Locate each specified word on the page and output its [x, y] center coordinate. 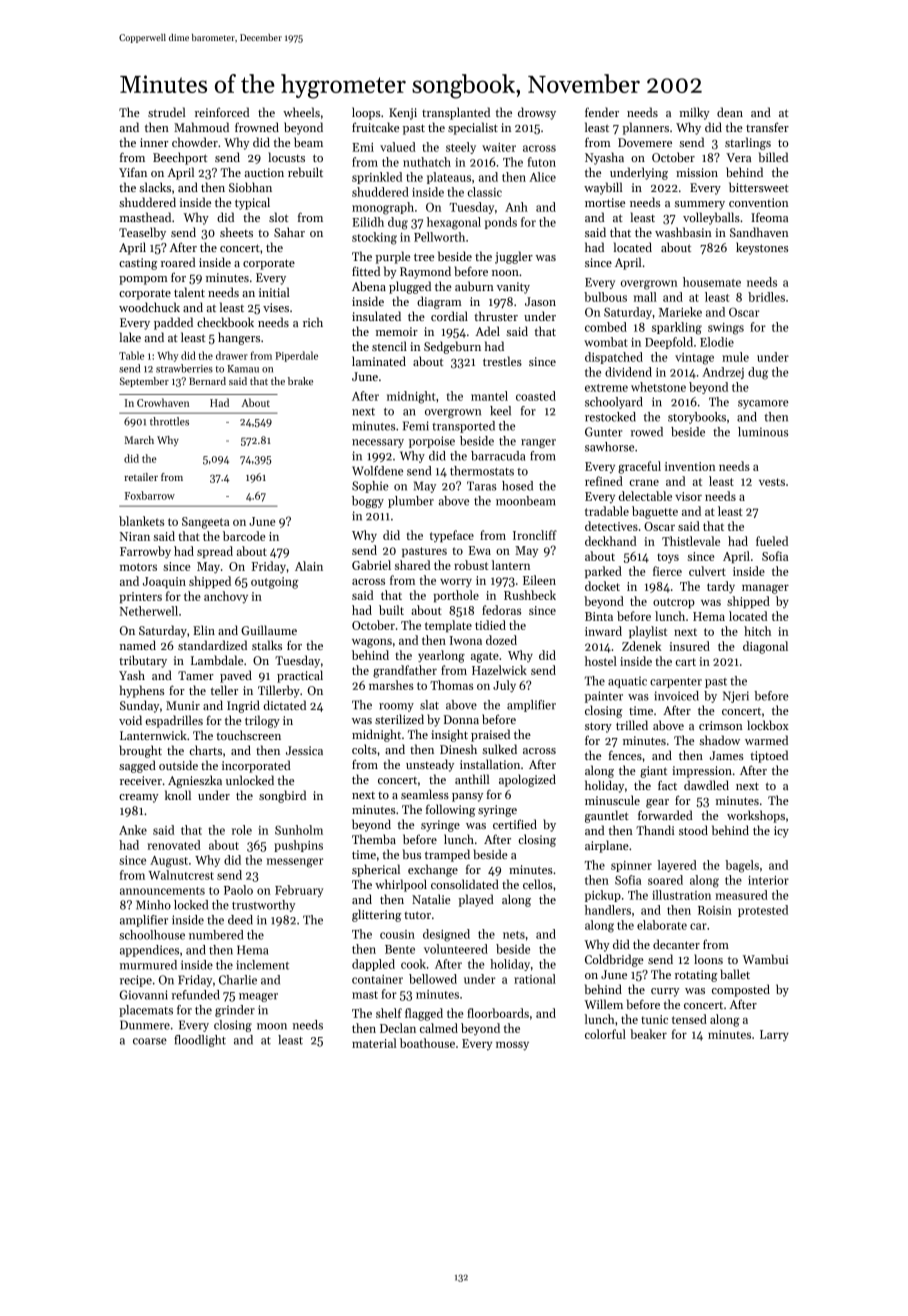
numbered [216, 935]
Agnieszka [195, 781]
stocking [374, 238]
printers [140, 597]
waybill [603, 188]
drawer [232, 355]
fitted [366, 271]
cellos [538, 884]
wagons [372, 643]
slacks [155, 187]
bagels [742, 866]
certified [515, 824]
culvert [707, 571]
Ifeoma [769, 217]
